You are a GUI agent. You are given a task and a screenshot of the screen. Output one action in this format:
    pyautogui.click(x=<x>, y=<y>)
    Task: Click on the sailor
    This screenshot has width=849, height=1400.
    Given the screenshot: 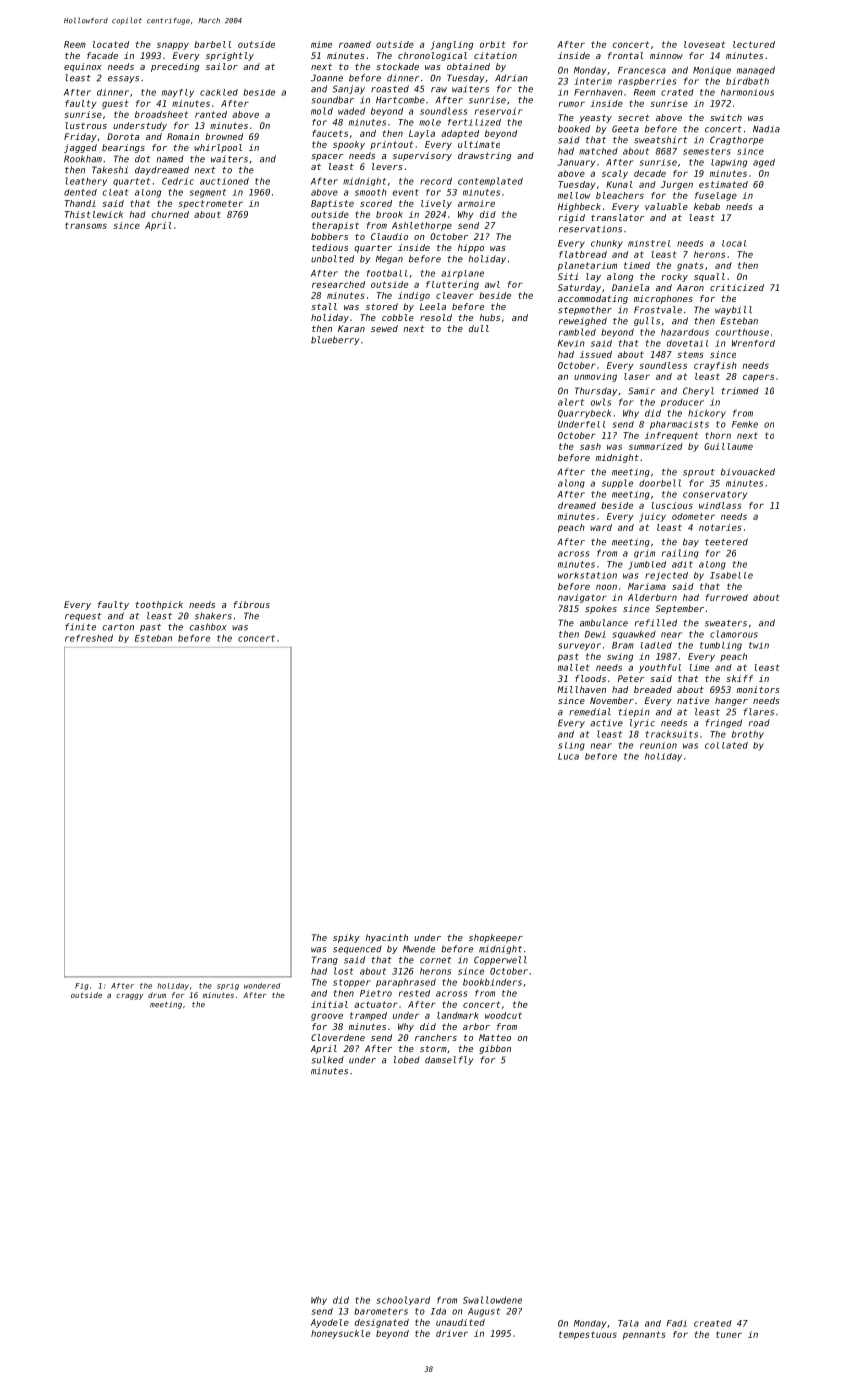 What is the action you would take?
    pyautogui.click(x=222, y=66)
